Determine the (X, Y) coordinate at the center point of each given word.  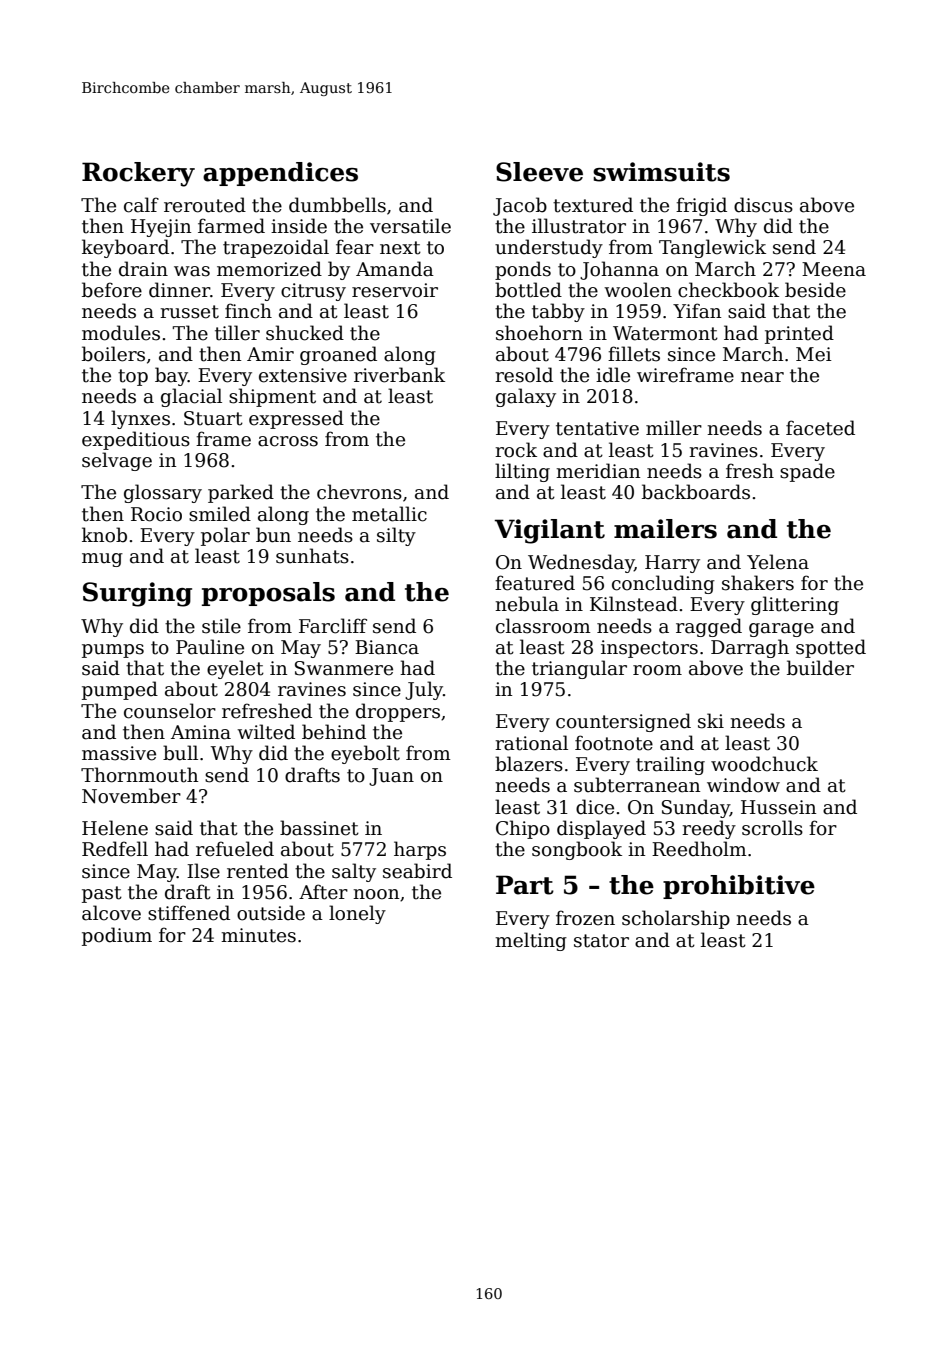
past (102, 894)
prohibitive (739, 887)
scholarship (676, 919)
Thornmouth (139, 775)
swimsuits (661, 172)
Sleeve (539, 172)
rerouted (205, 205)
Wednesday (581, 563)
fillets (634, 354)
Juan (391, 777)
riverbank (399, 375)
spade (807, 472)
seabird (417, 871)
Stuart (213, 418)
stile (221, 626)
